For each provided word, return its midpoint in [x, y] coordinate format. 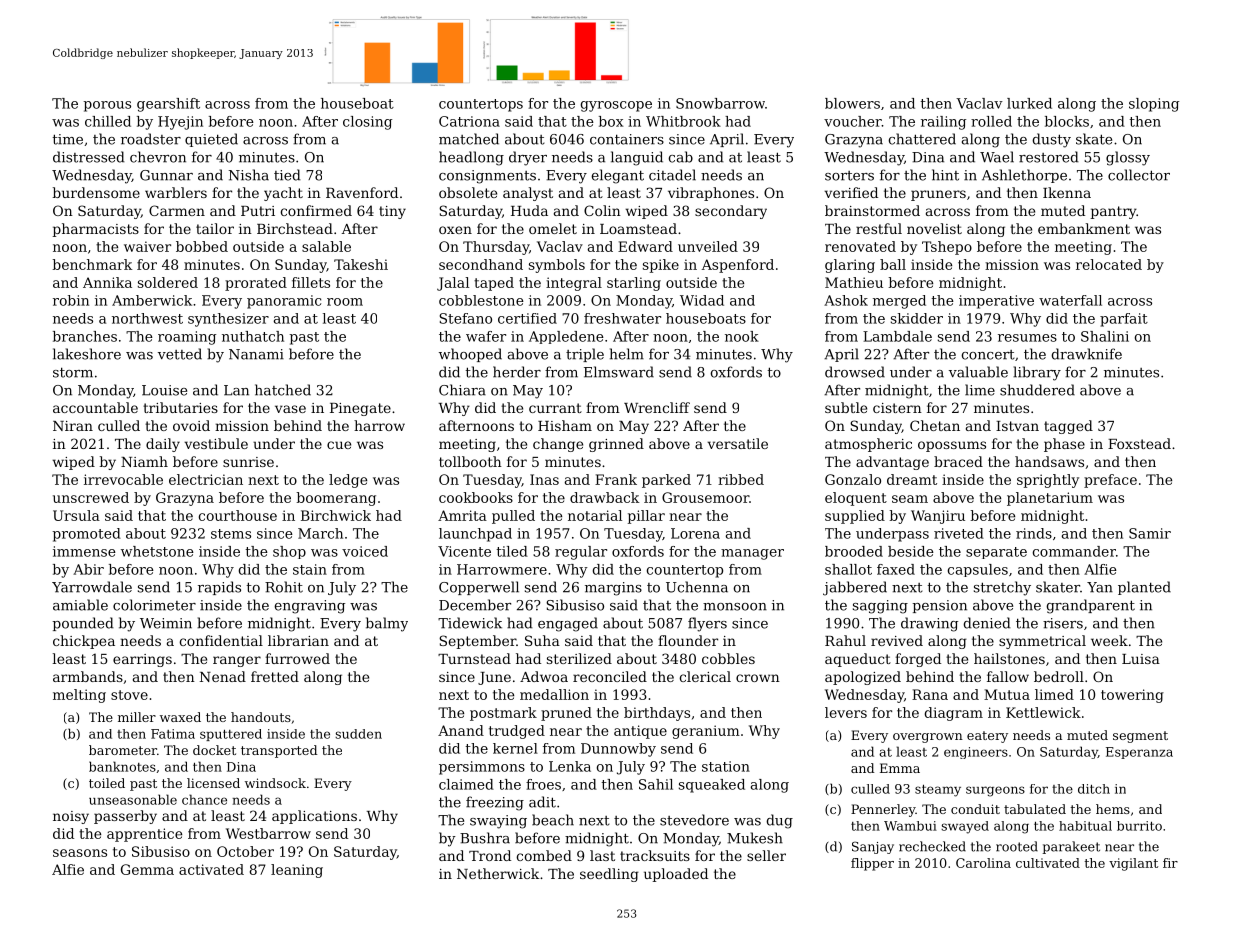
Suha [542, 640]
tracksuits [655, 855]
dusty [1051, 140]
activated [211, 869]
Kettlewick [1043, 712]
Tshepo [947, 248]
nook [742, 336]
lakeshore [87, 354]
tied [287, 175]
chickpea [84, 642]
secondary [731, 212]
